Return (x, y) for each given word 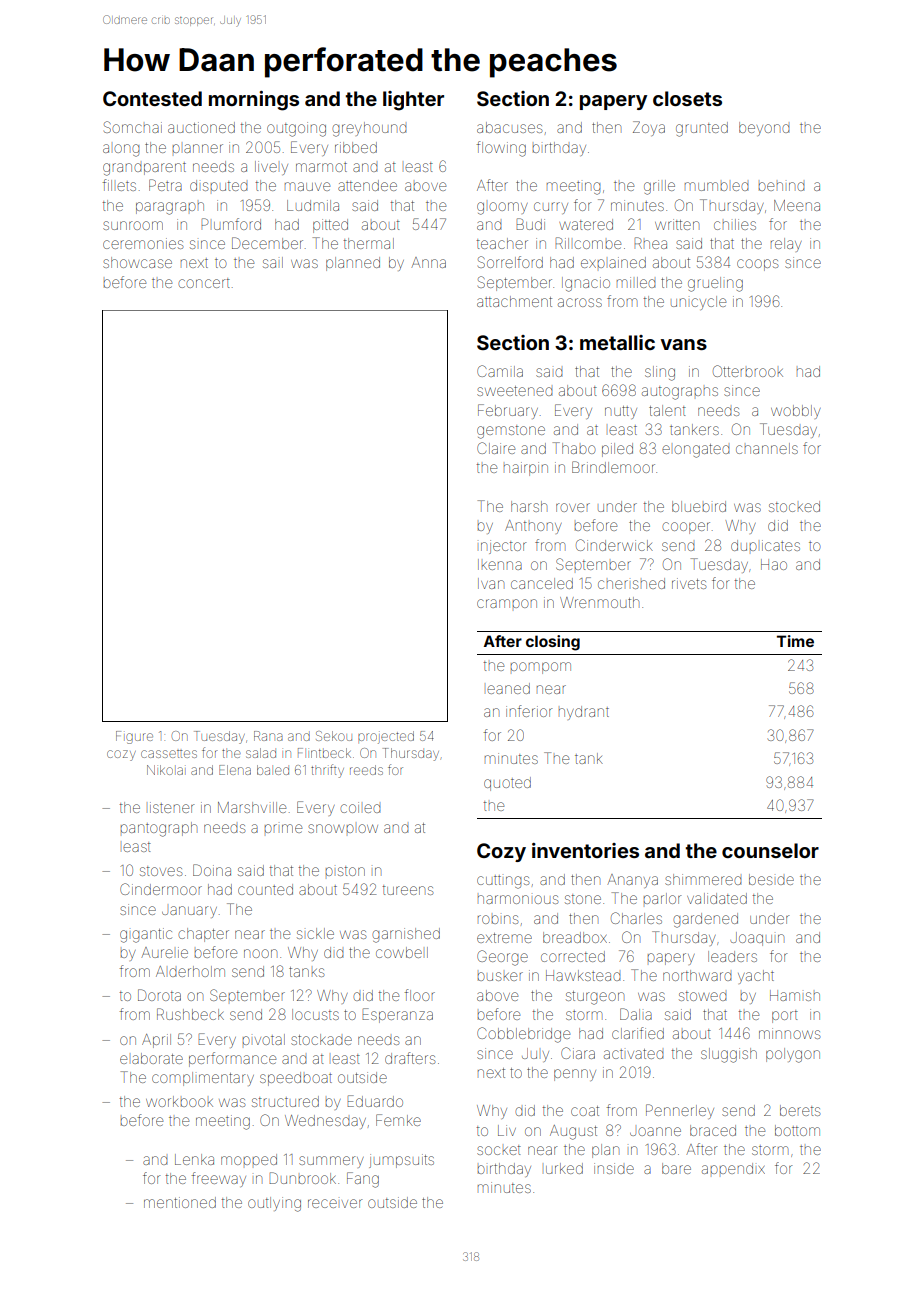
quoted (507, 784)
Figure (134, 737)
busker (500, 976)
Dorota (159, 995)
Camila (500, 371)
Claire (496, 448)
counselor (770, 850)
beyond (764, 129)
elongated (696, 451)
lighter (413, 101)
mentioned (180, 1202)
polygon (793, 1055)
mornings (254, 101)
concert (204, 283)
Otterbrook (748, 371)
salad (261, 753)
